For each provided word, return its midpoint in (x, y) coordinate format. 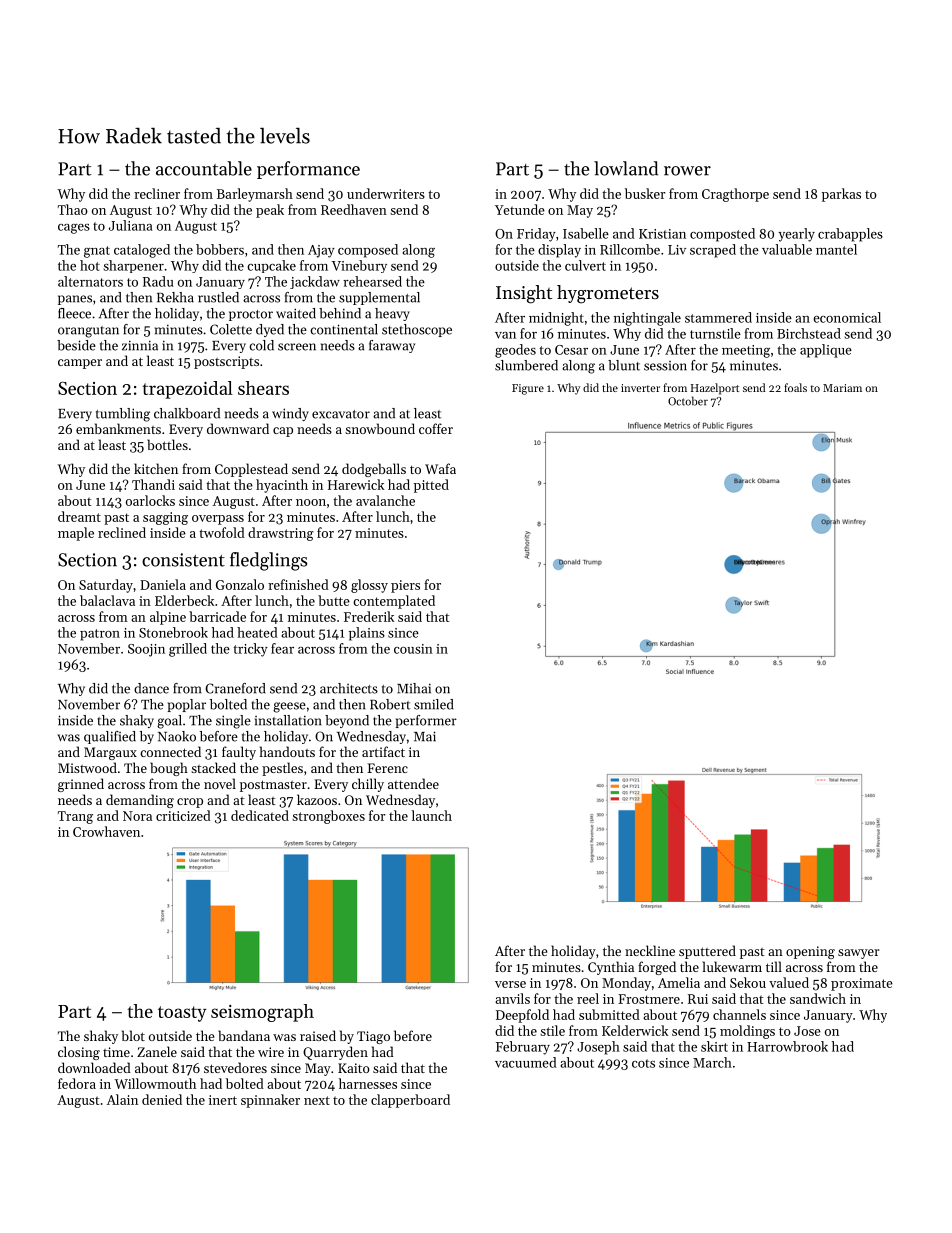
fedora (77, 1083)
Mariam (842, 388)
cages (74, 229)
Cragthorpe (735, 195)
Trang (75, 817)
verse (510, 984)
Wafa (440, 468)
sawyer (858, 954)
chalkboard (187, 413)
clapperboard (410, 1101)
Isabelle (586, 233)
